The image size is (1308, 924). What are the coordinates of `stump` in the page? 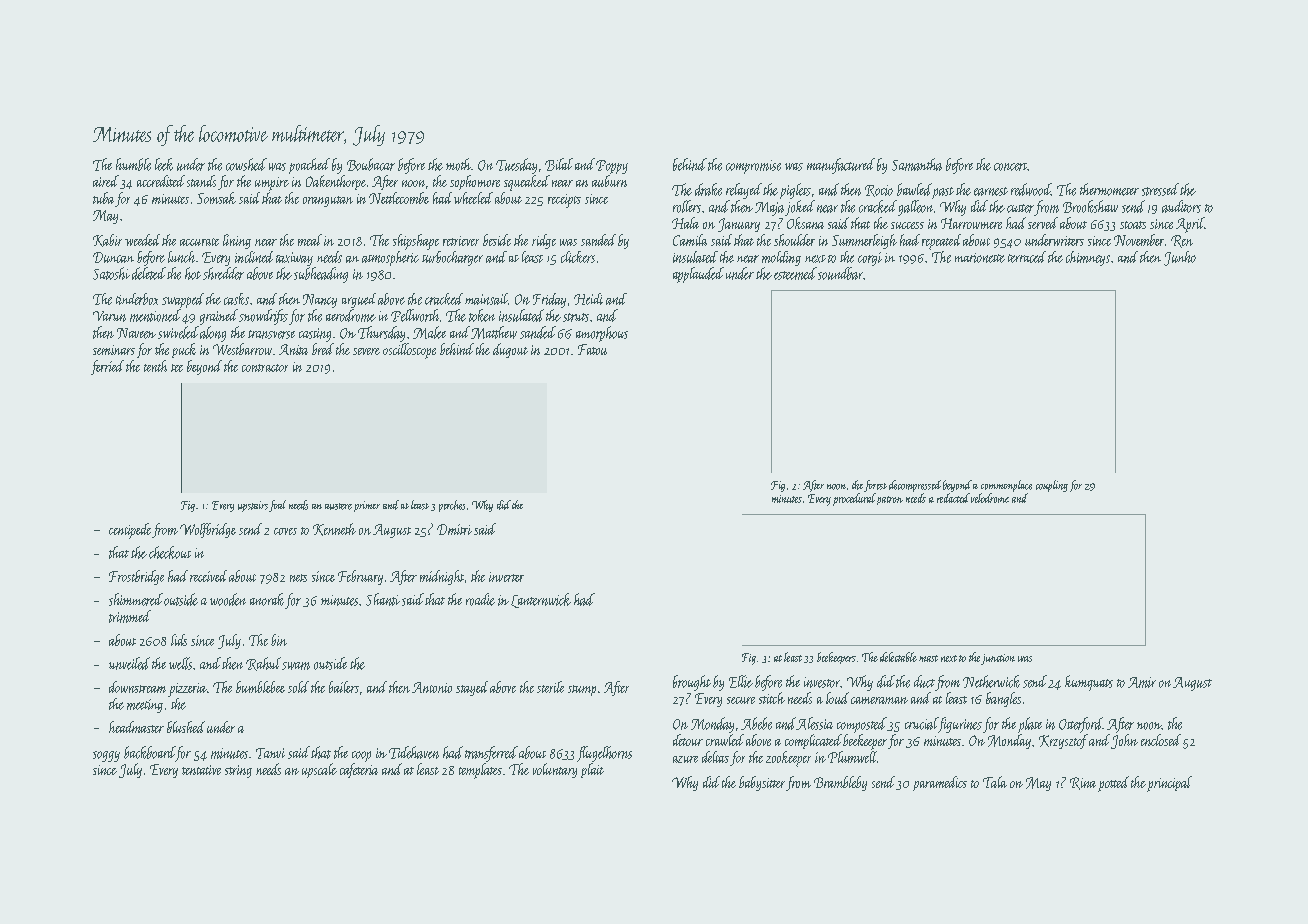 It's located at (582, 690).
